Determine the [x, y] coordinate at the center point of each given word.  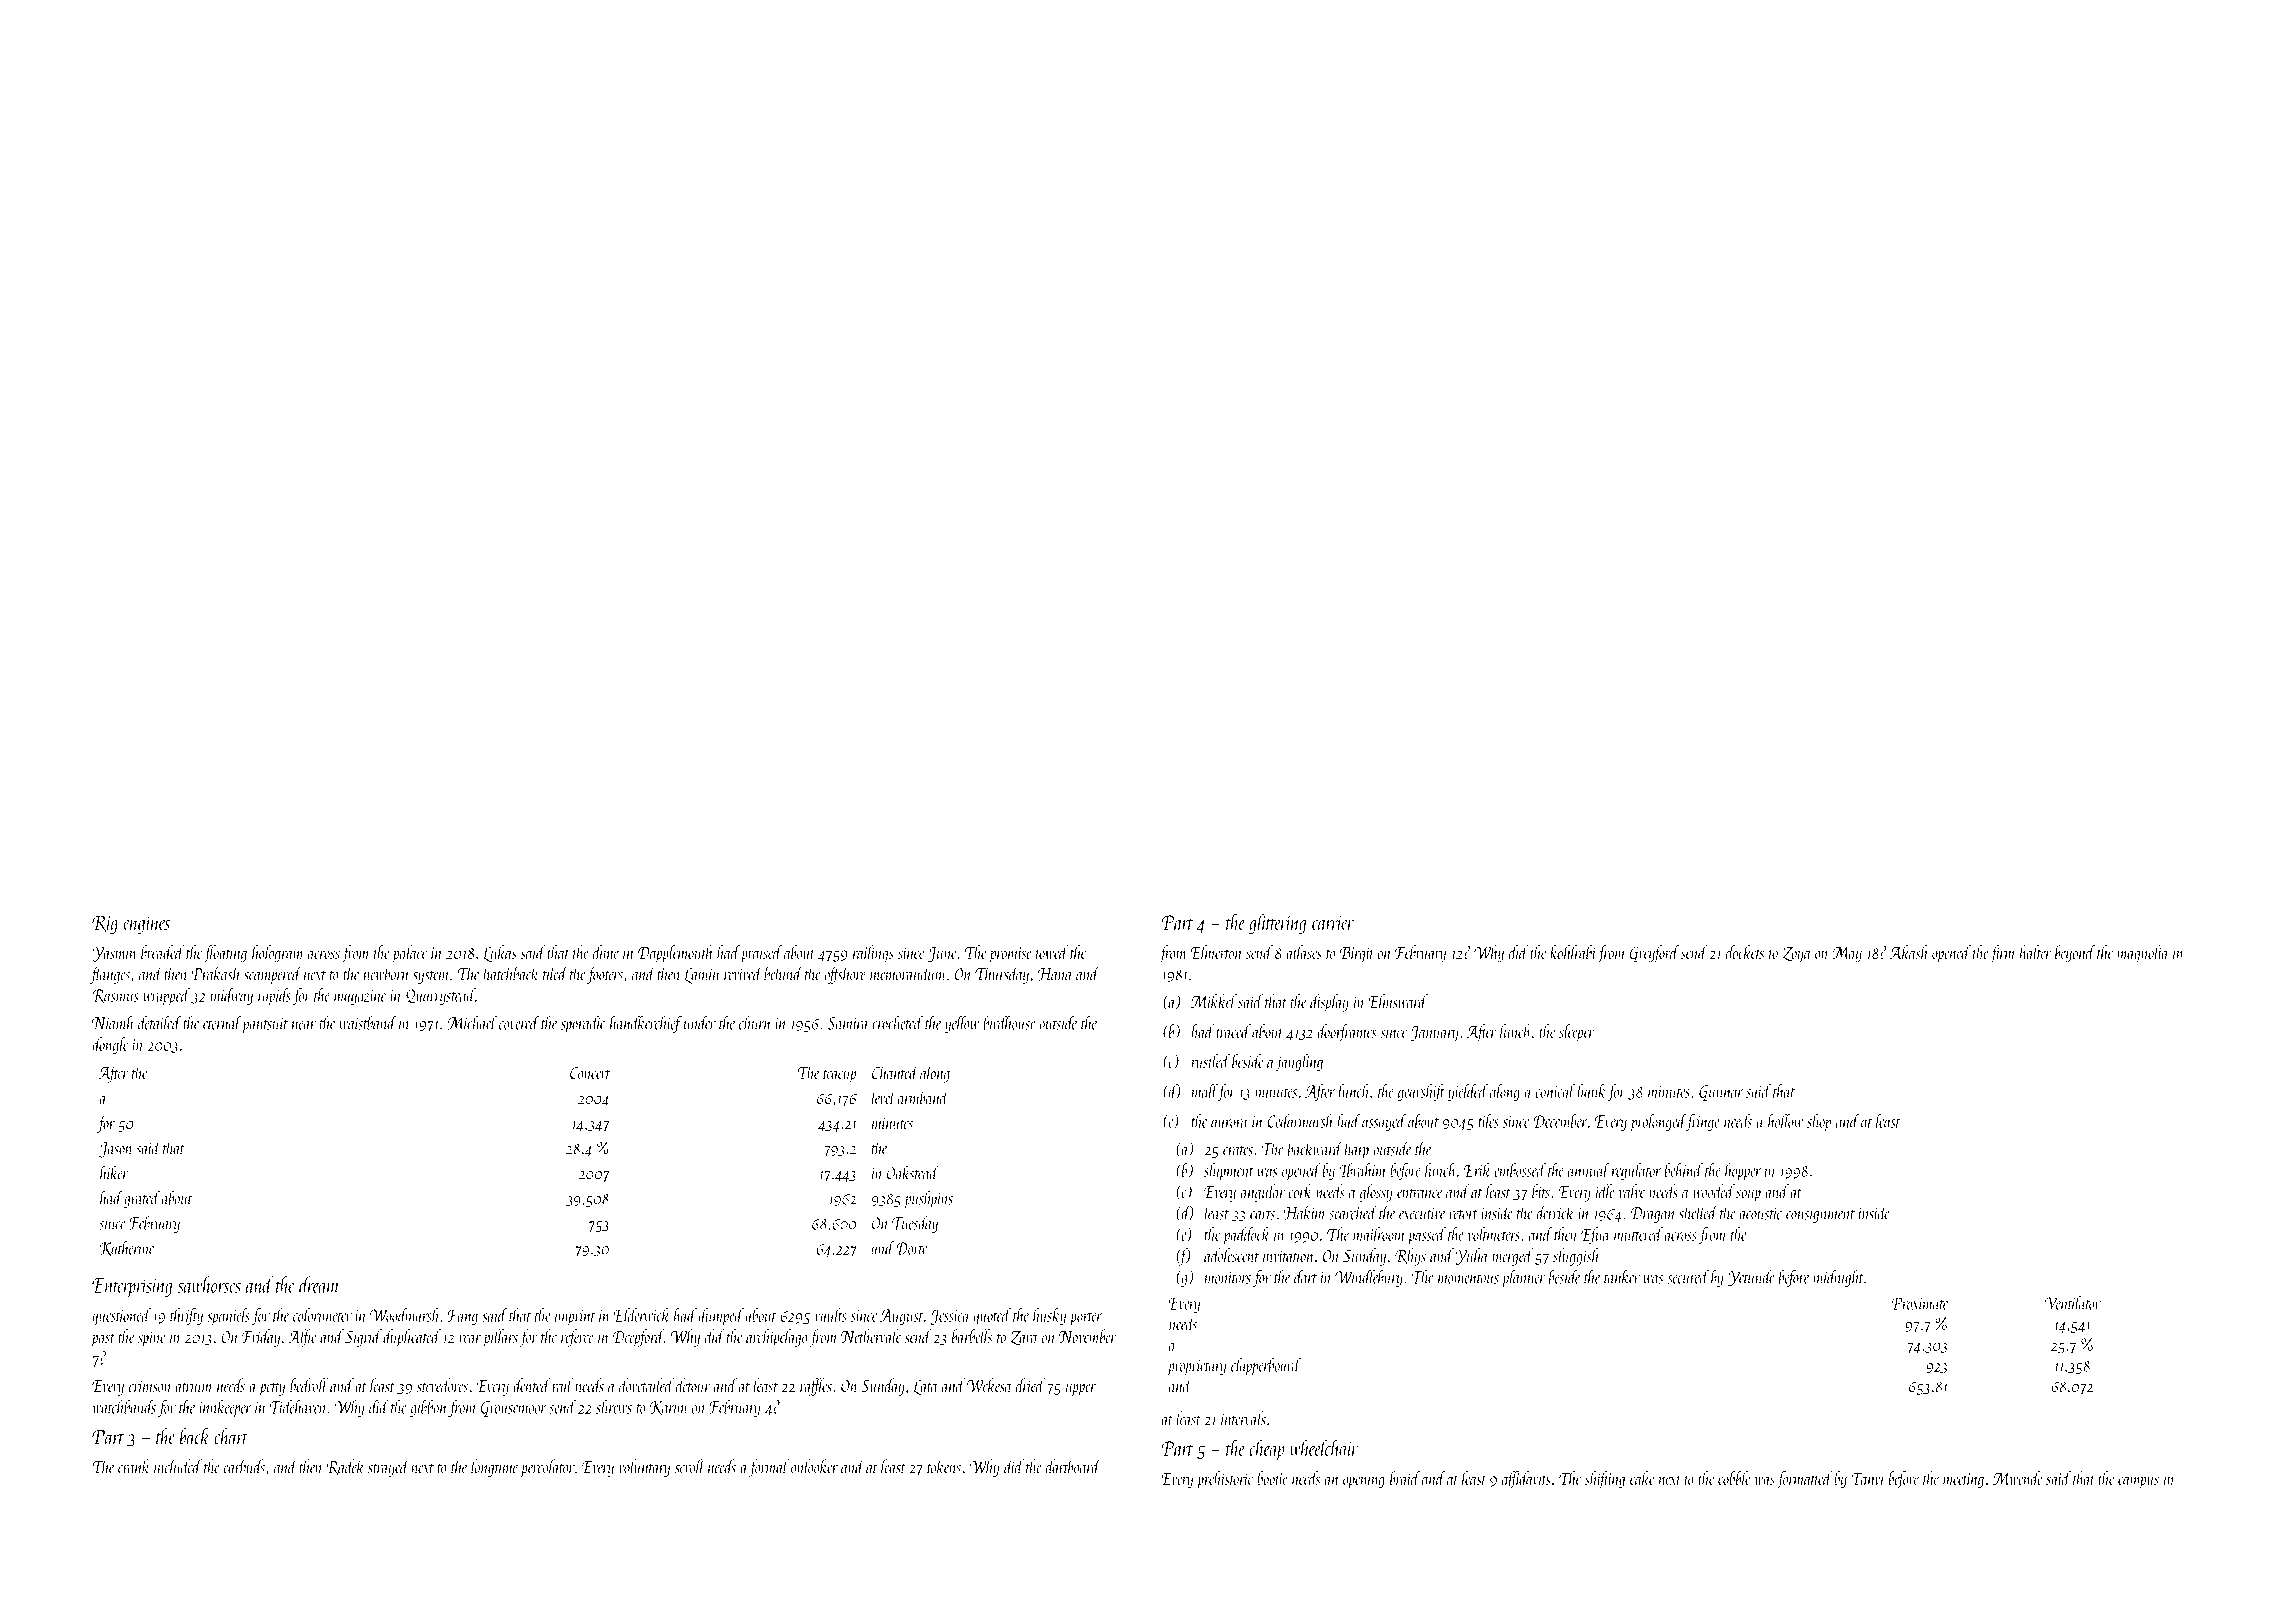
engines [146, 925]
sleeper [1576, 1033]
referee [577, 1338]
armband [923, 1097]
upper [1081, 1390]
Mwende [2018, 1478]
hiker [114, 1173]
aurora [1229, 1123]
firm [2003, 954]
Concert [590, 1073]
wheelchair [1324, 1447]
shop [1819, 1123]
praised [762, 954]
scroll [690, 1466]
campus [2138, 1482]
